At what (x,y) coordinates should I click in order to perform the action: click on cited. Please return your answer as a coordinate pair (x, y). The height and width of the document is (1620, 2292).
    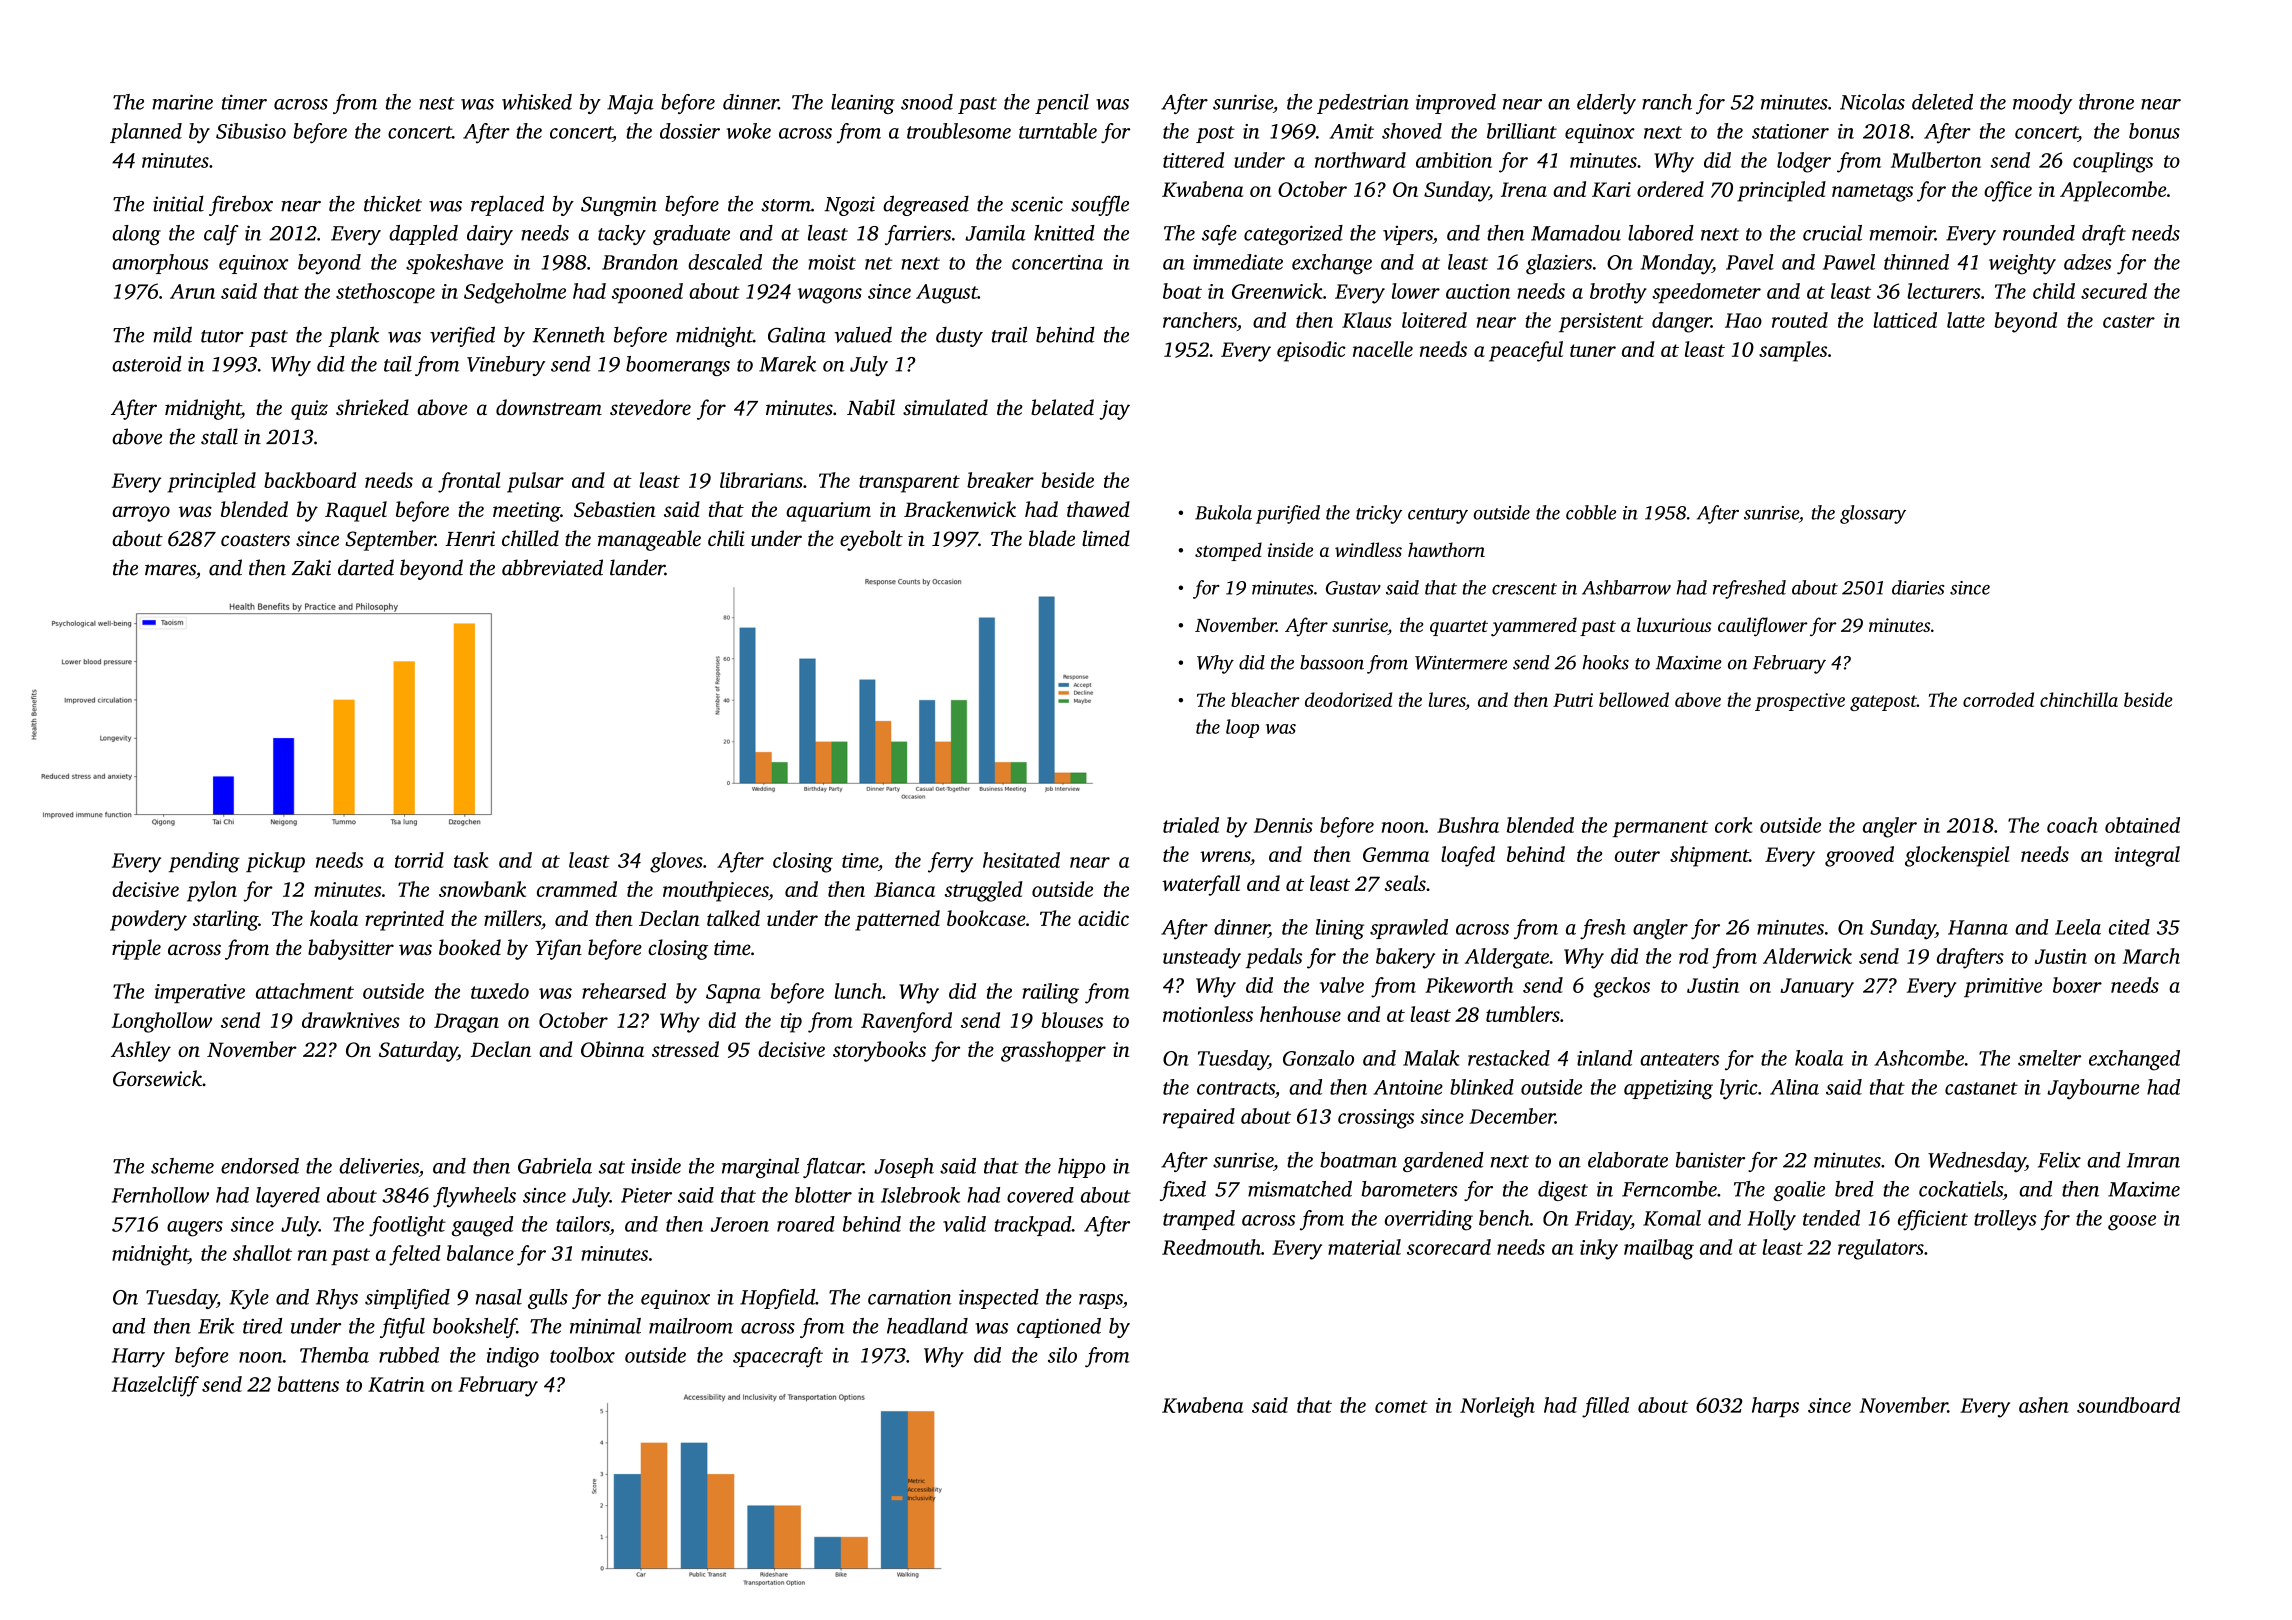
    Looking at the image, I should click on (2129, 927).
